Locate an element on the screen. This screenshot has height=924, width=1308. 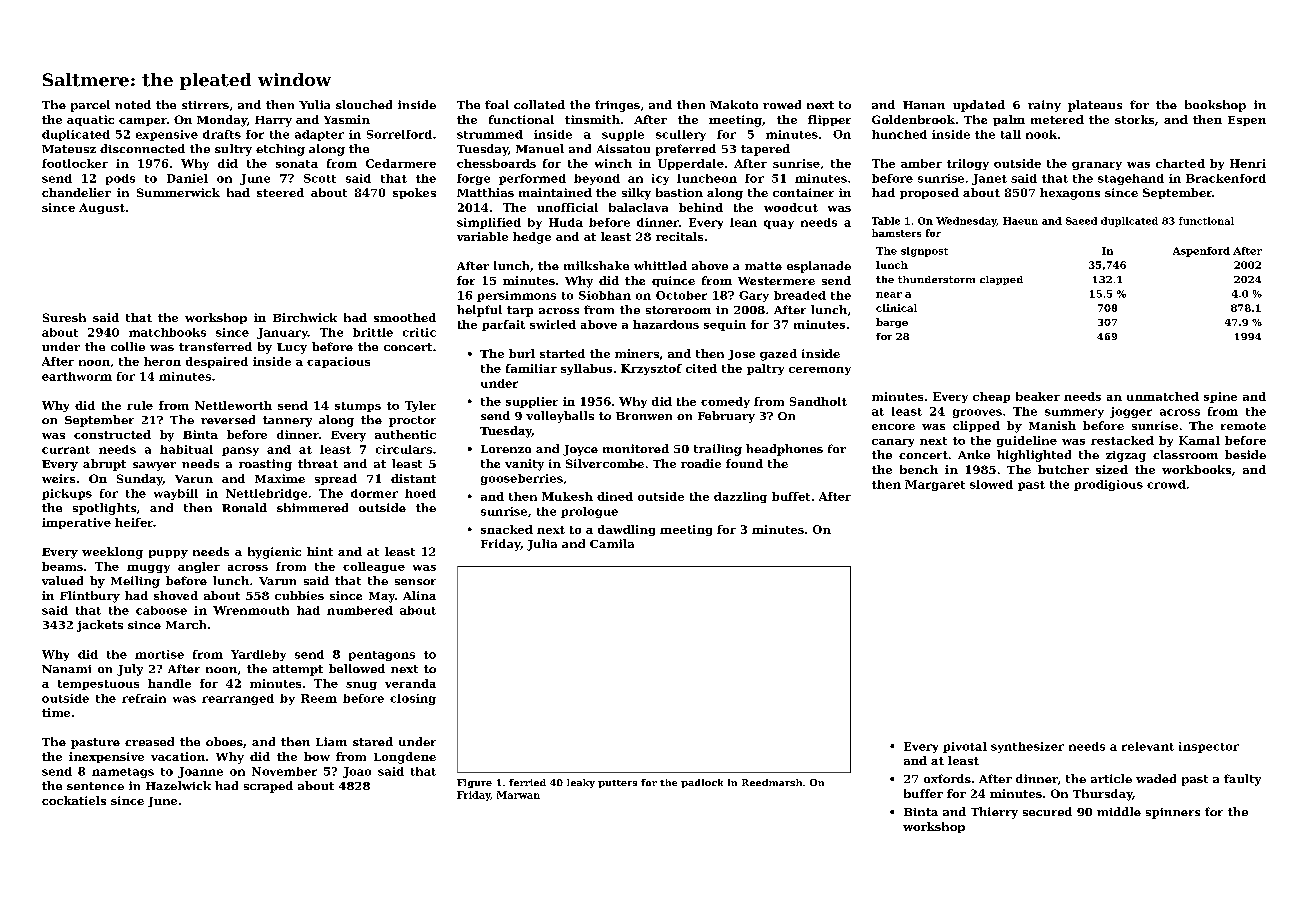
collie is located at coordinates (128, 346).
